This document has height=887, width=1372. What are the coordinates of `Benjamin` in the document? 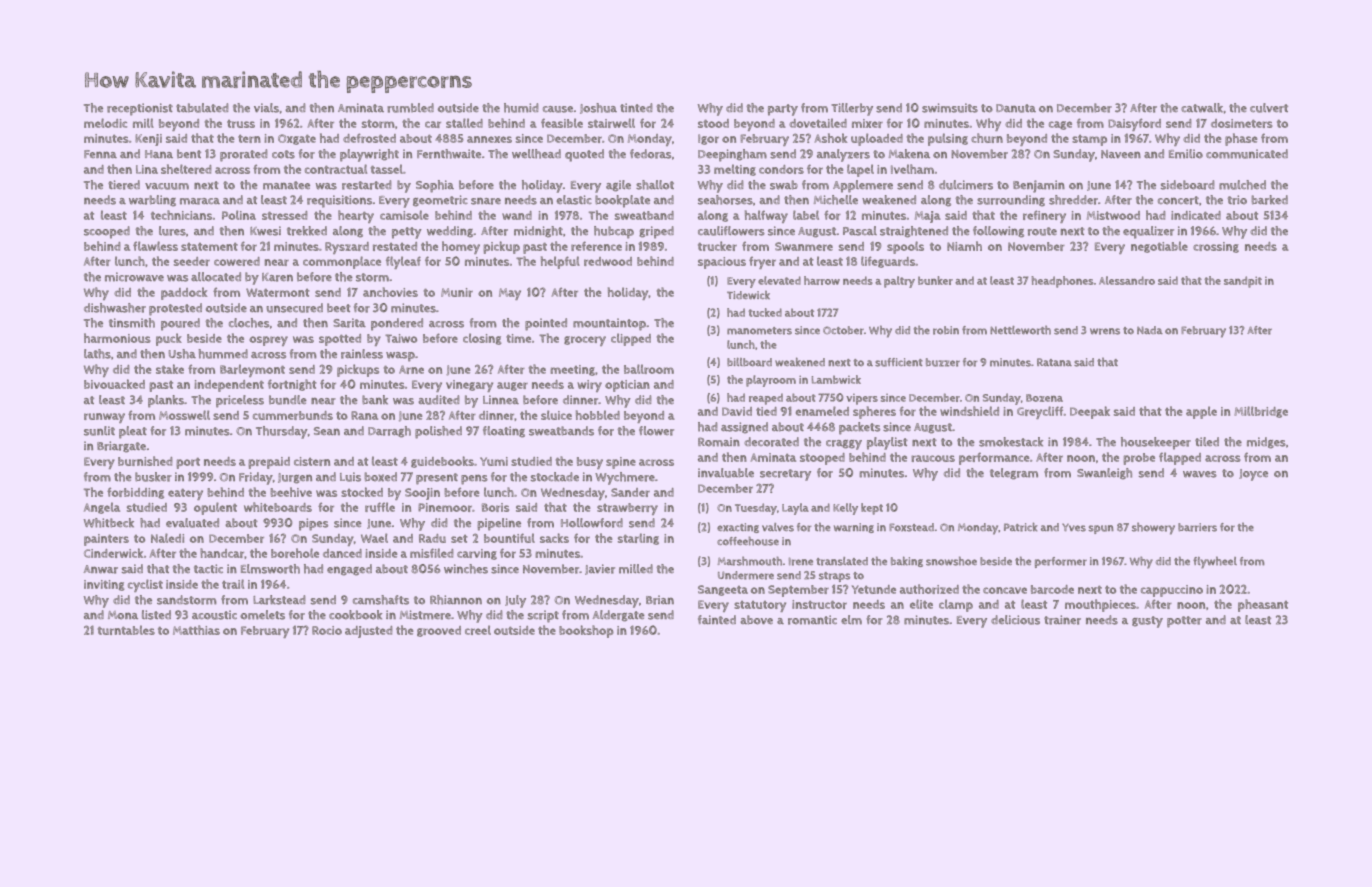 It's located at (1039, 186).
